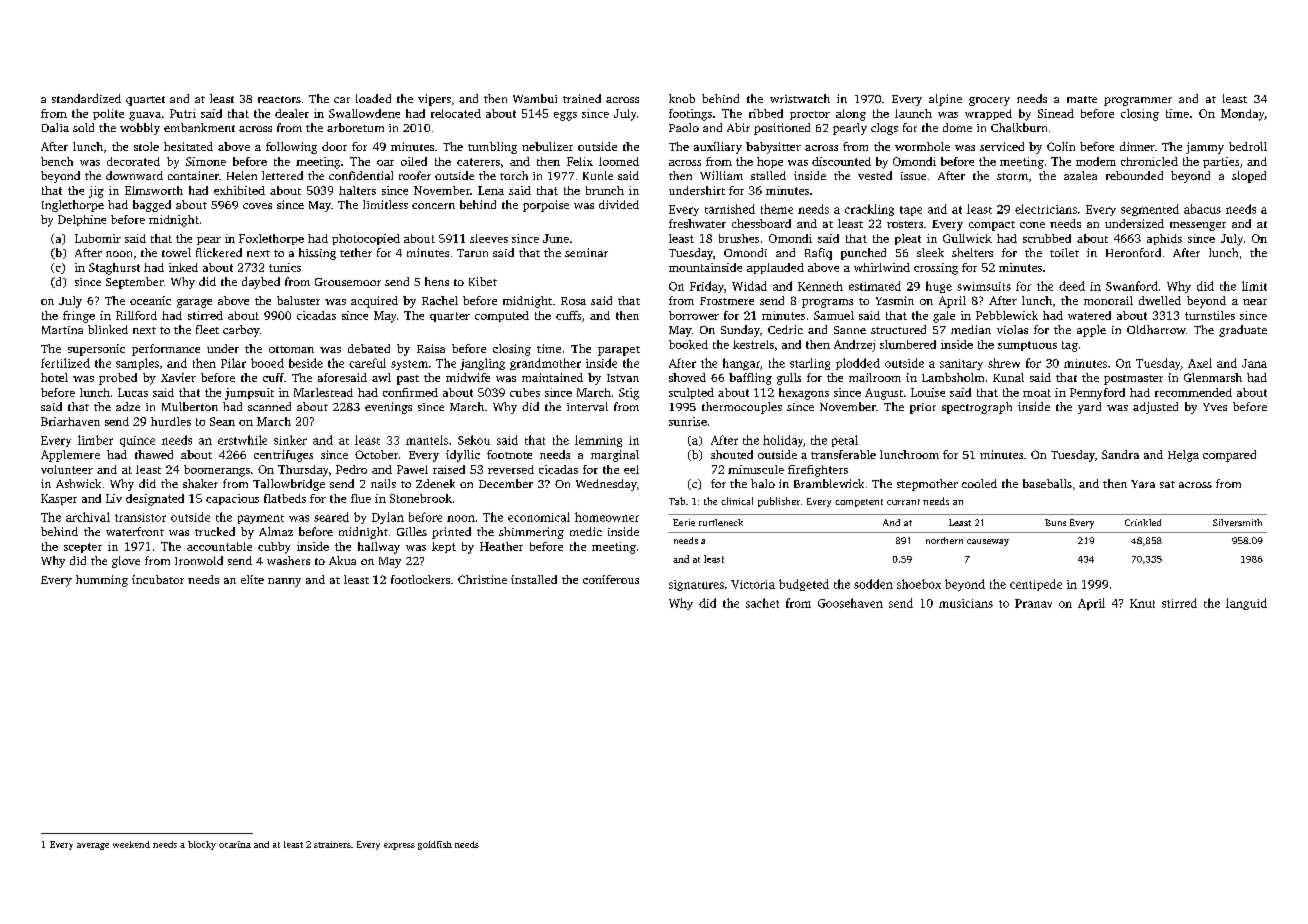 The height and width of the page is (924, 1308). Describe the element at coordinates (93, 846) in the page. I see `average` at that location.
